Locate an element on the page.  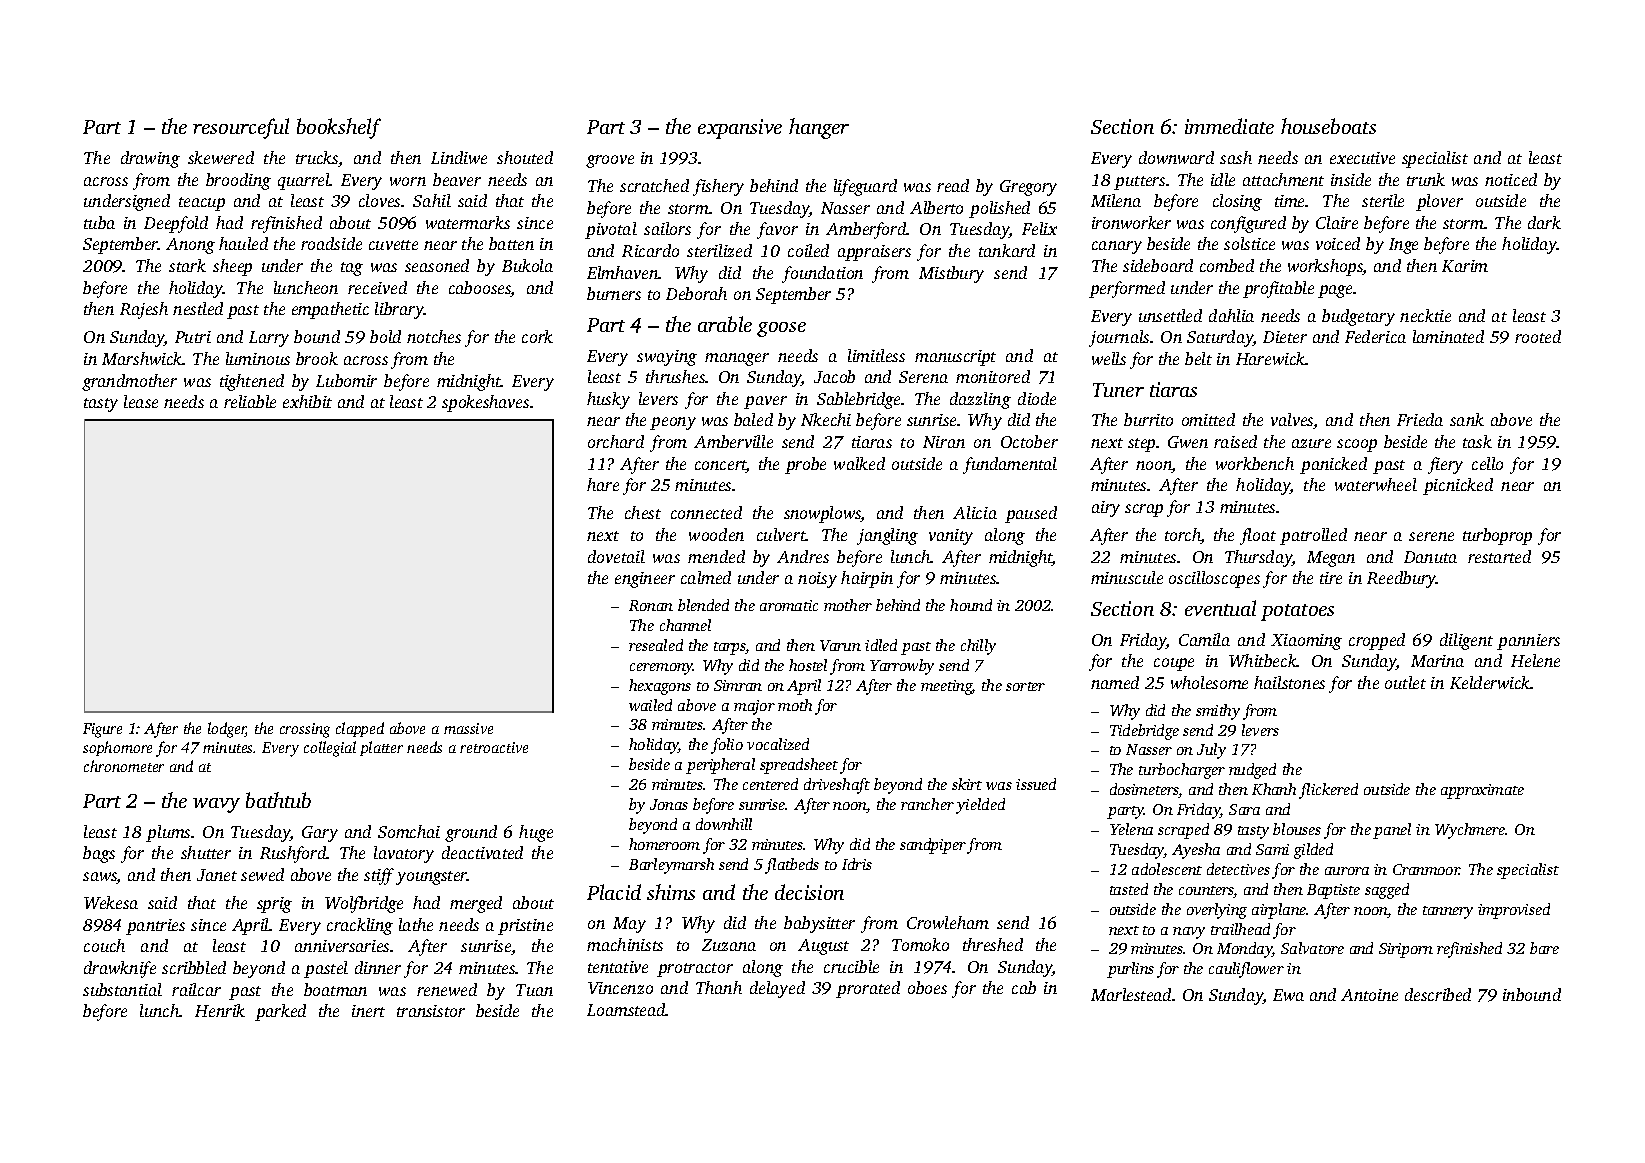
reliable is located at coordinates (250, 401).
